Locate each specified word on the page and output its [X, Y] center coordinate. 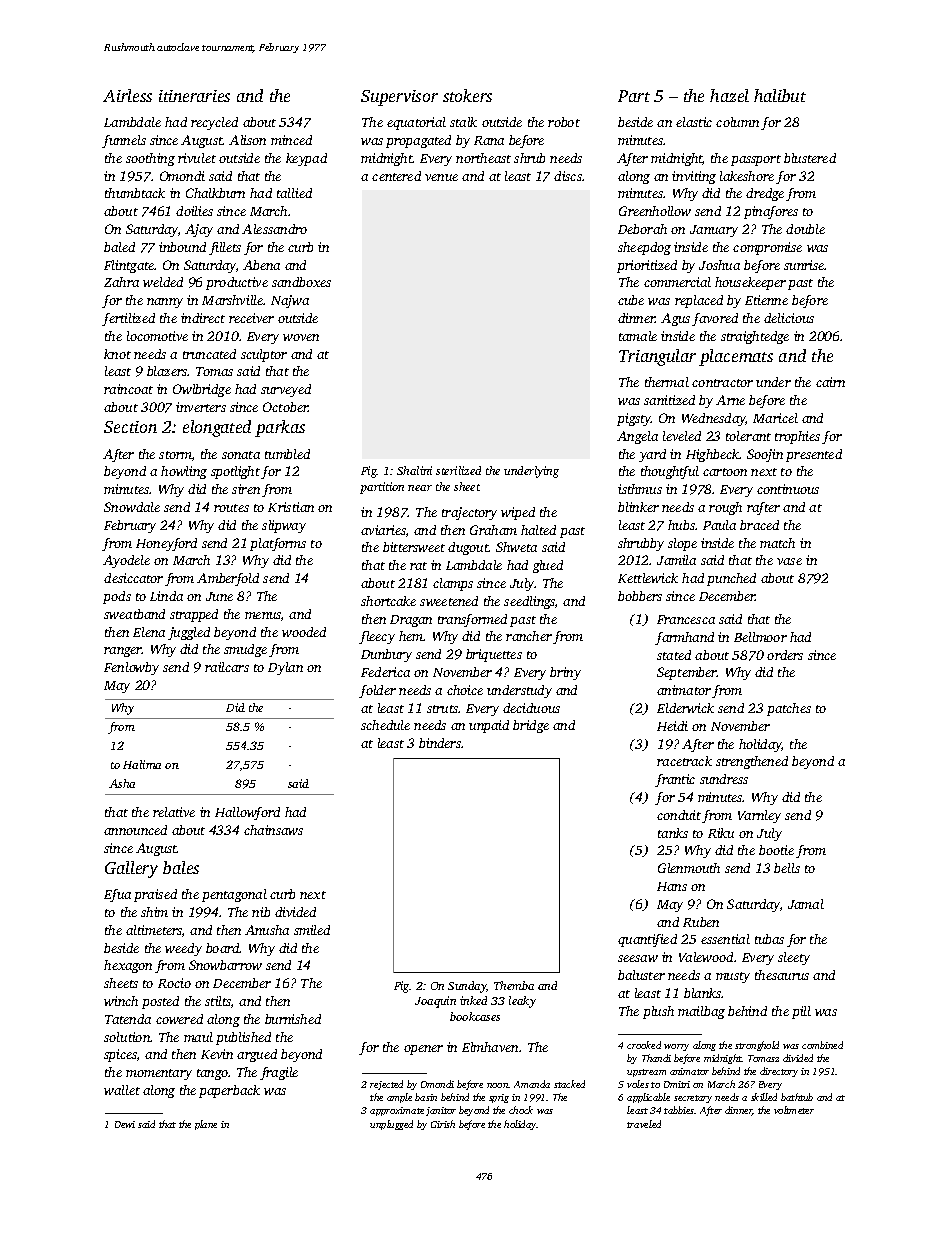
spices [120, 1055]
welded [163, 282]
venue [441, 177]
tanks [673, 833]
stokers [467, 95]
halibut [780, 95]
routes [231, 508]
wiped [518, 513]
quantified [647, 940]
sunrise [804, 265]
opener [423, 1050]
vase [789, 561]
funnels [124, 141]
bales [181, 867]
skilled [764, 1097]
